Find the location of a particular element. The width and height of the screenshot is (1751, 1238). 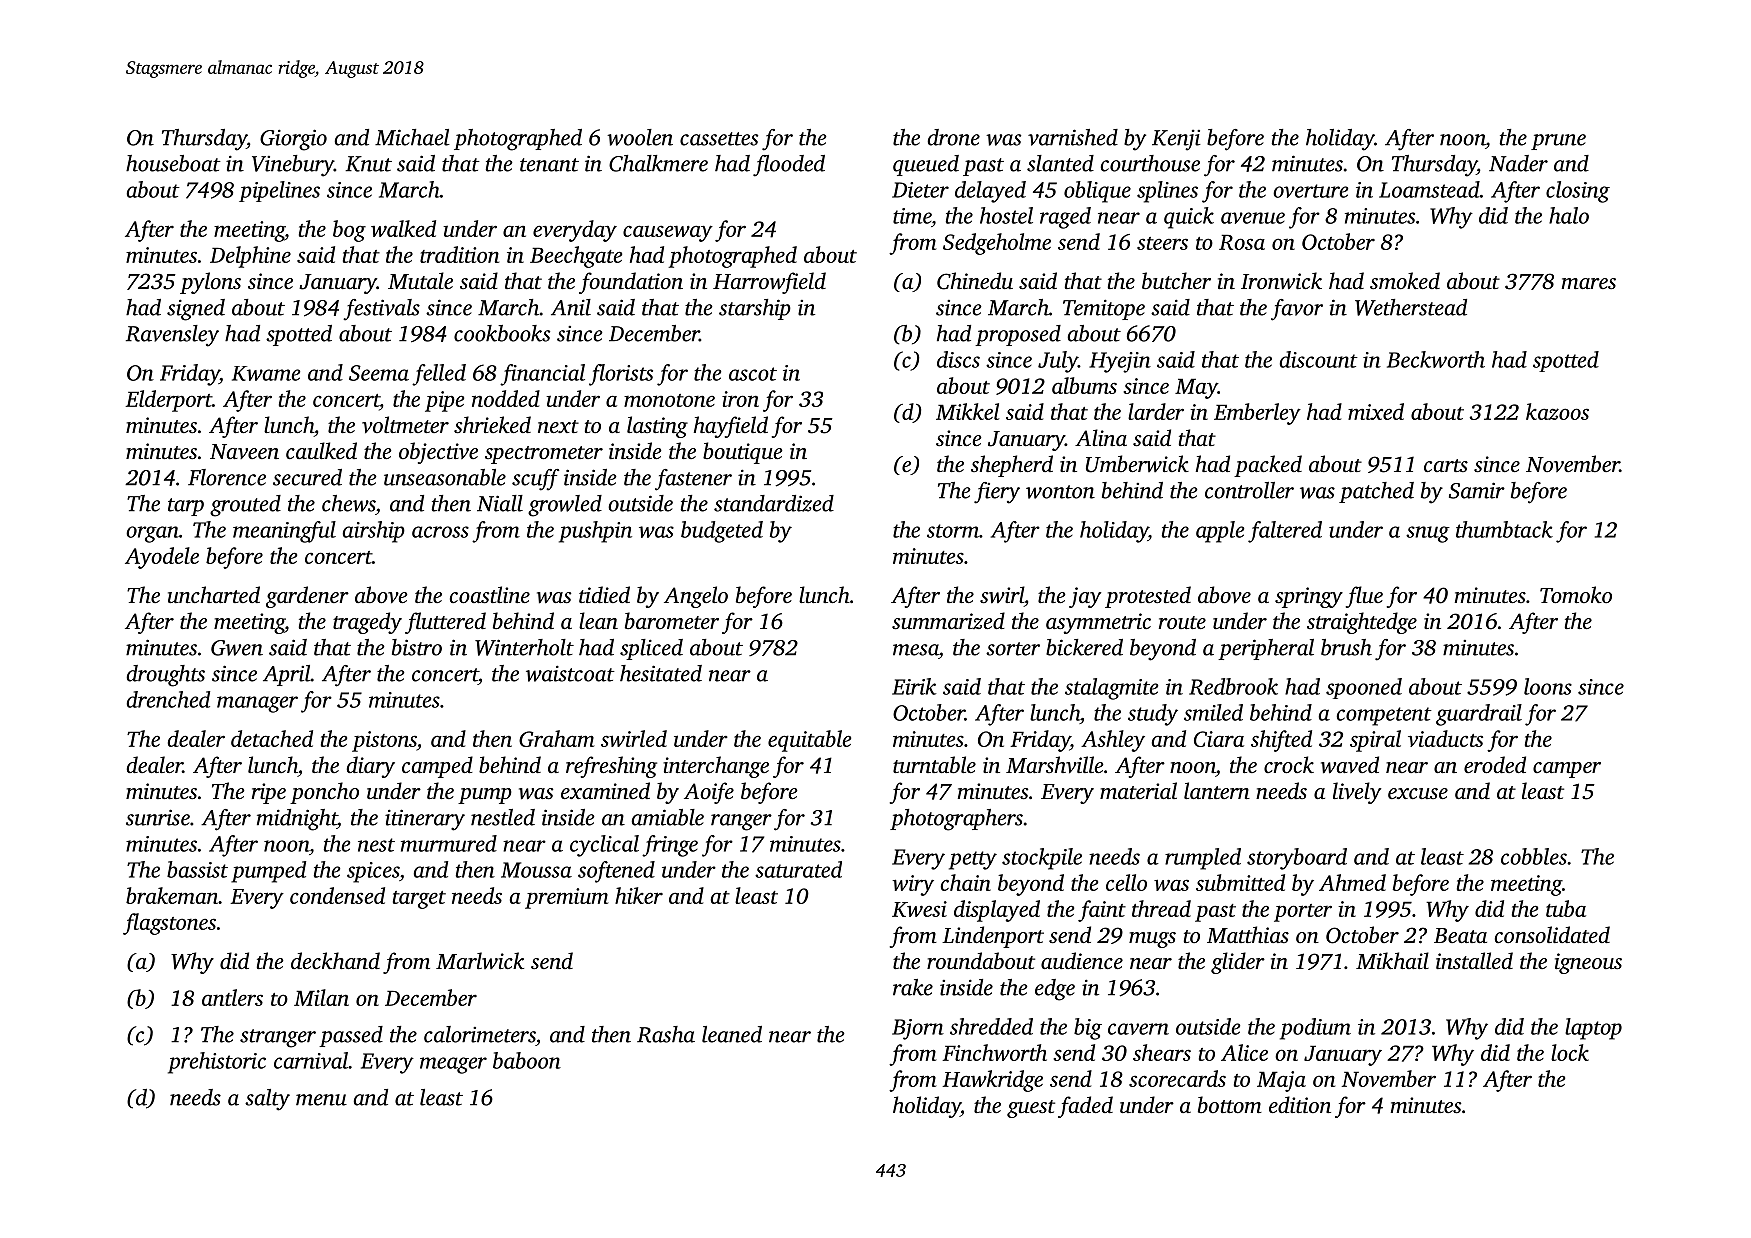

salty is located at coordinates (267, 1100).
